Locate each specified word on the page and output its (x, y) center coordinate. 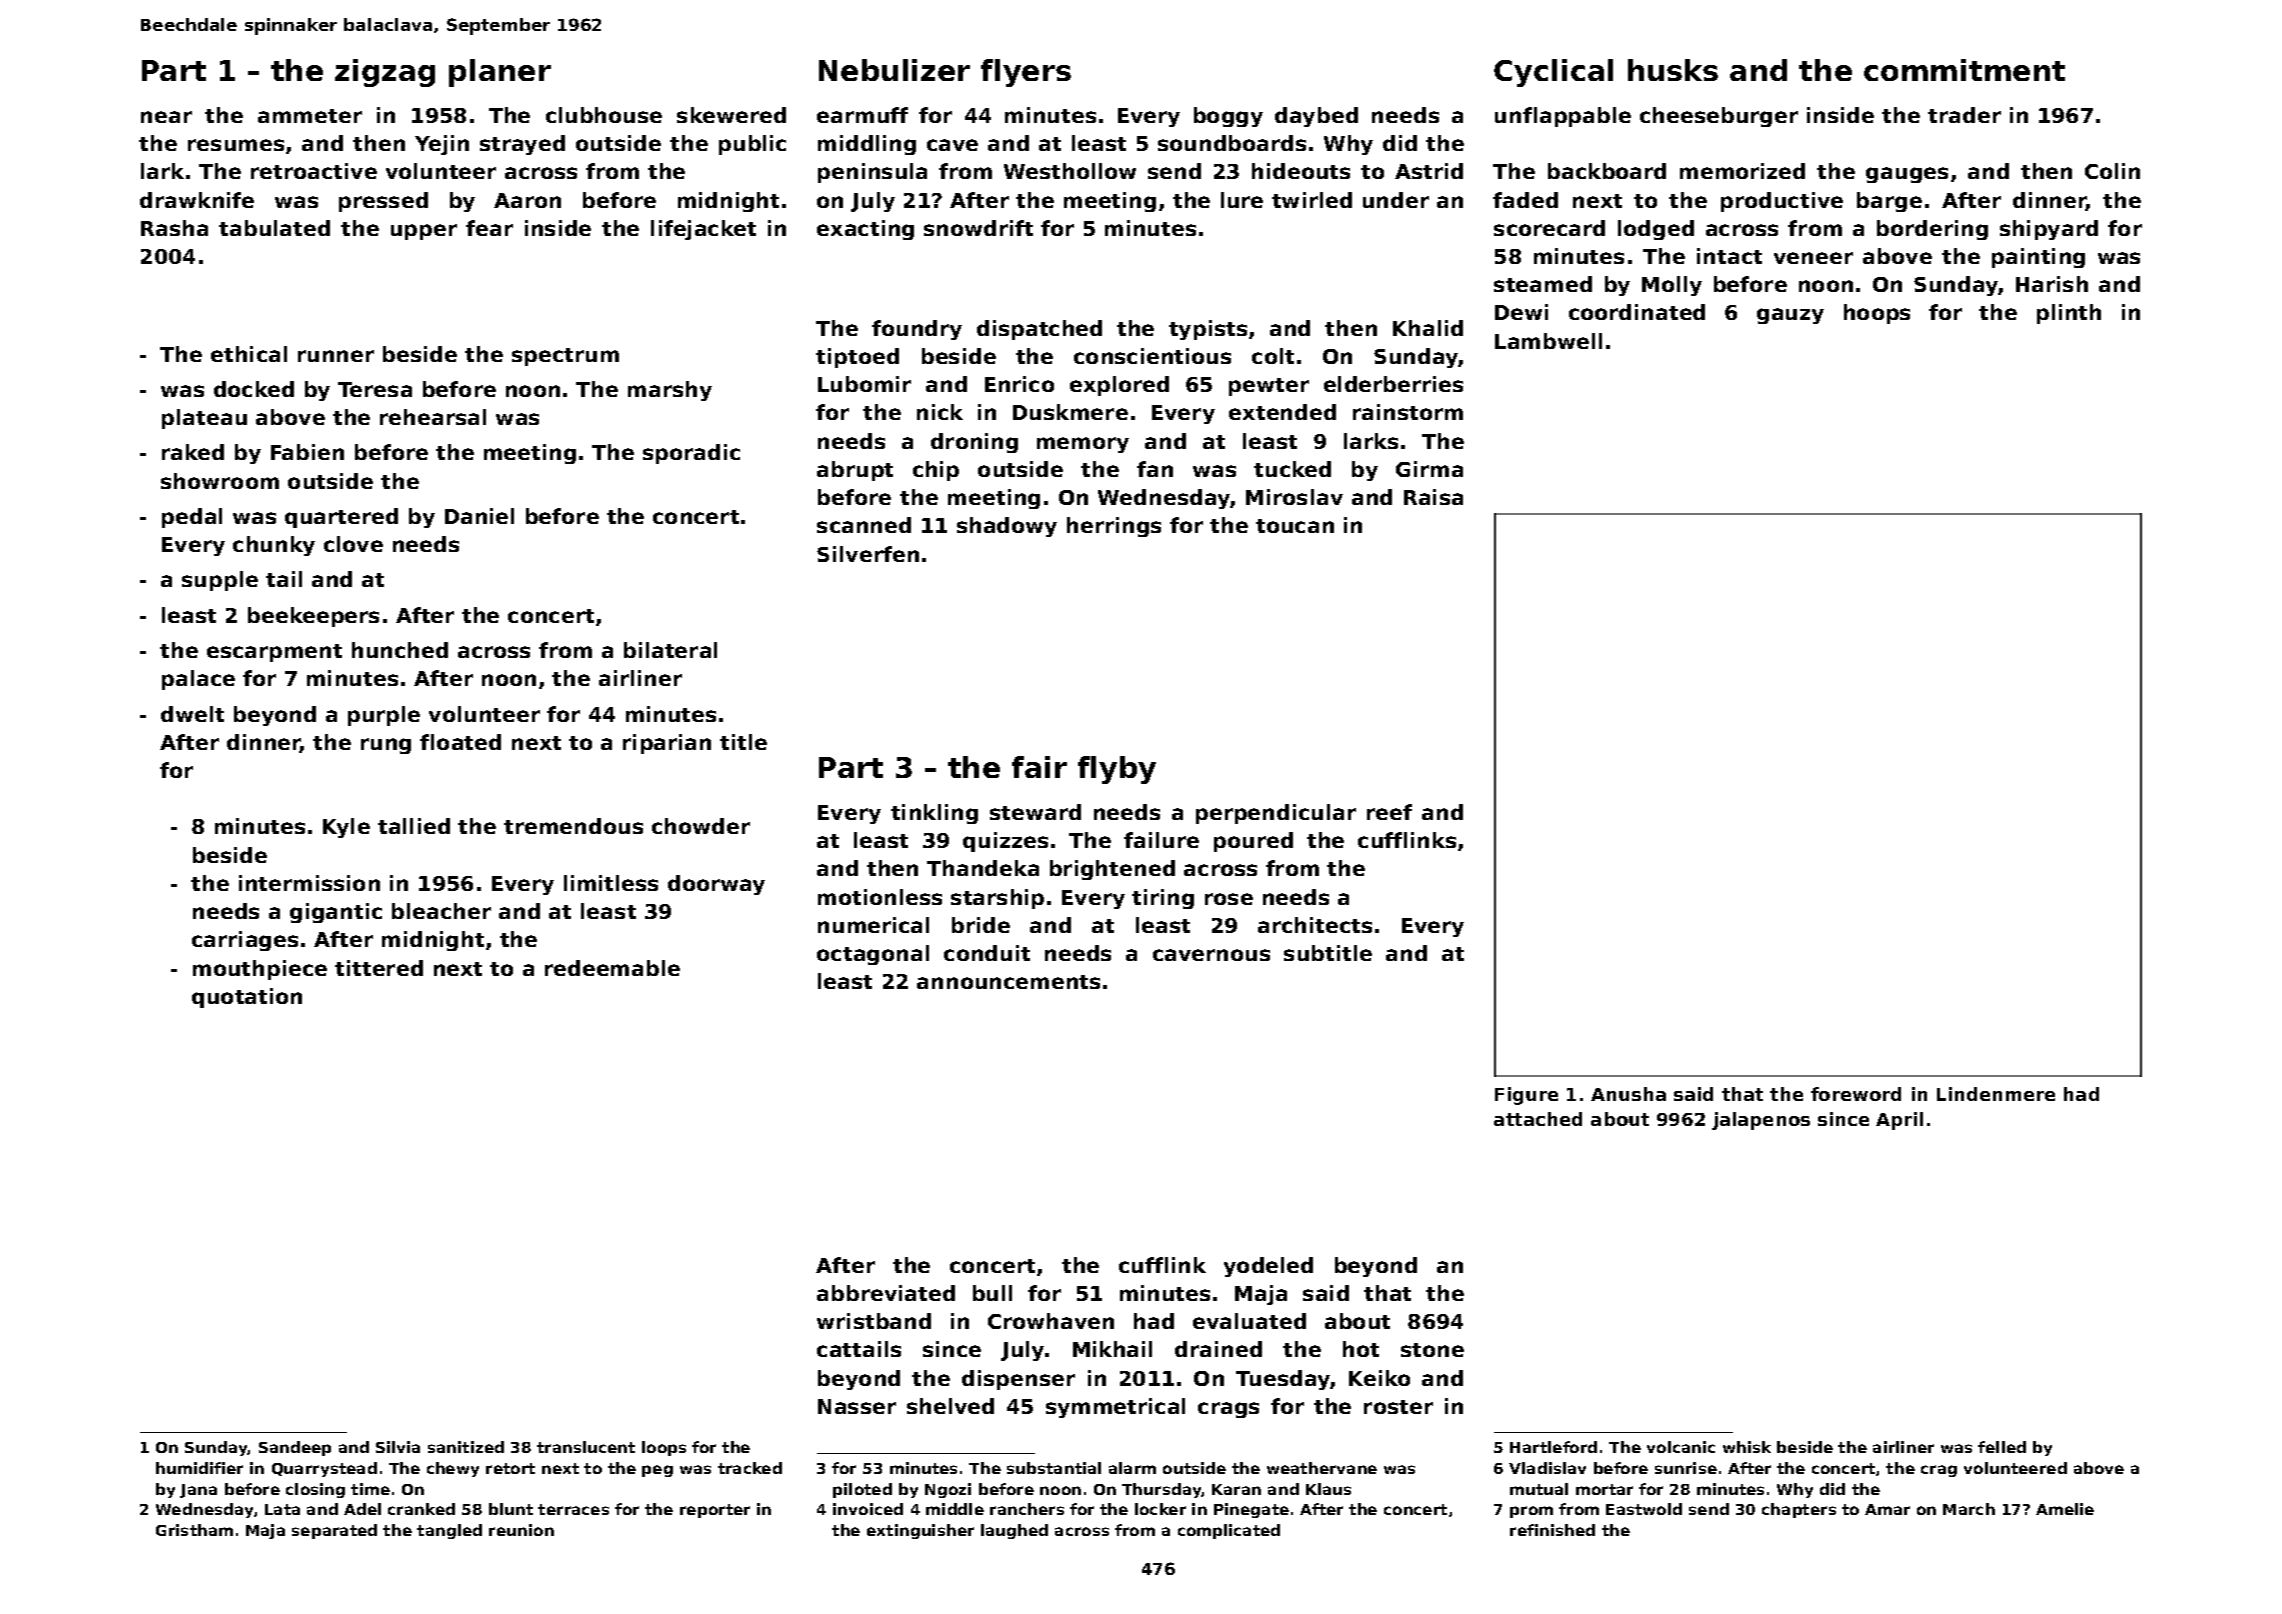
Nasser (857, 1406)
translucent (586, 1447)
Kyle (346, 828)
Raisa (1433, 497)
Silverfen (868, 554)
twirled (1312, 200)
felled (2002, 1447)
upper (424, 232)
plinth (2069, 314)
